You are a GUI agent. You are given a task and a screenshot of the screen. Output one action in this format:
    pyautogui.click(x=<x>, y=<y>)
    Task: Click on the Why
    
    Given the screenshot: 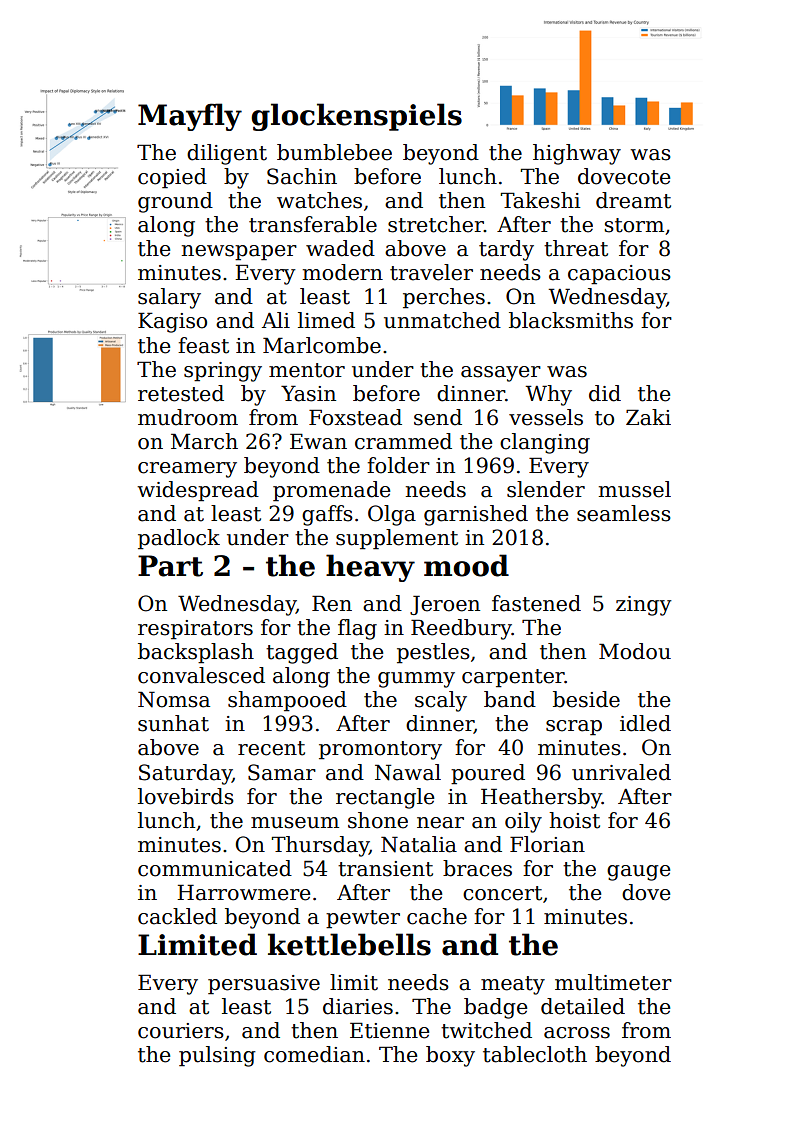 What is the action you would take?
    pyautogui.click(x=549, y=395)
